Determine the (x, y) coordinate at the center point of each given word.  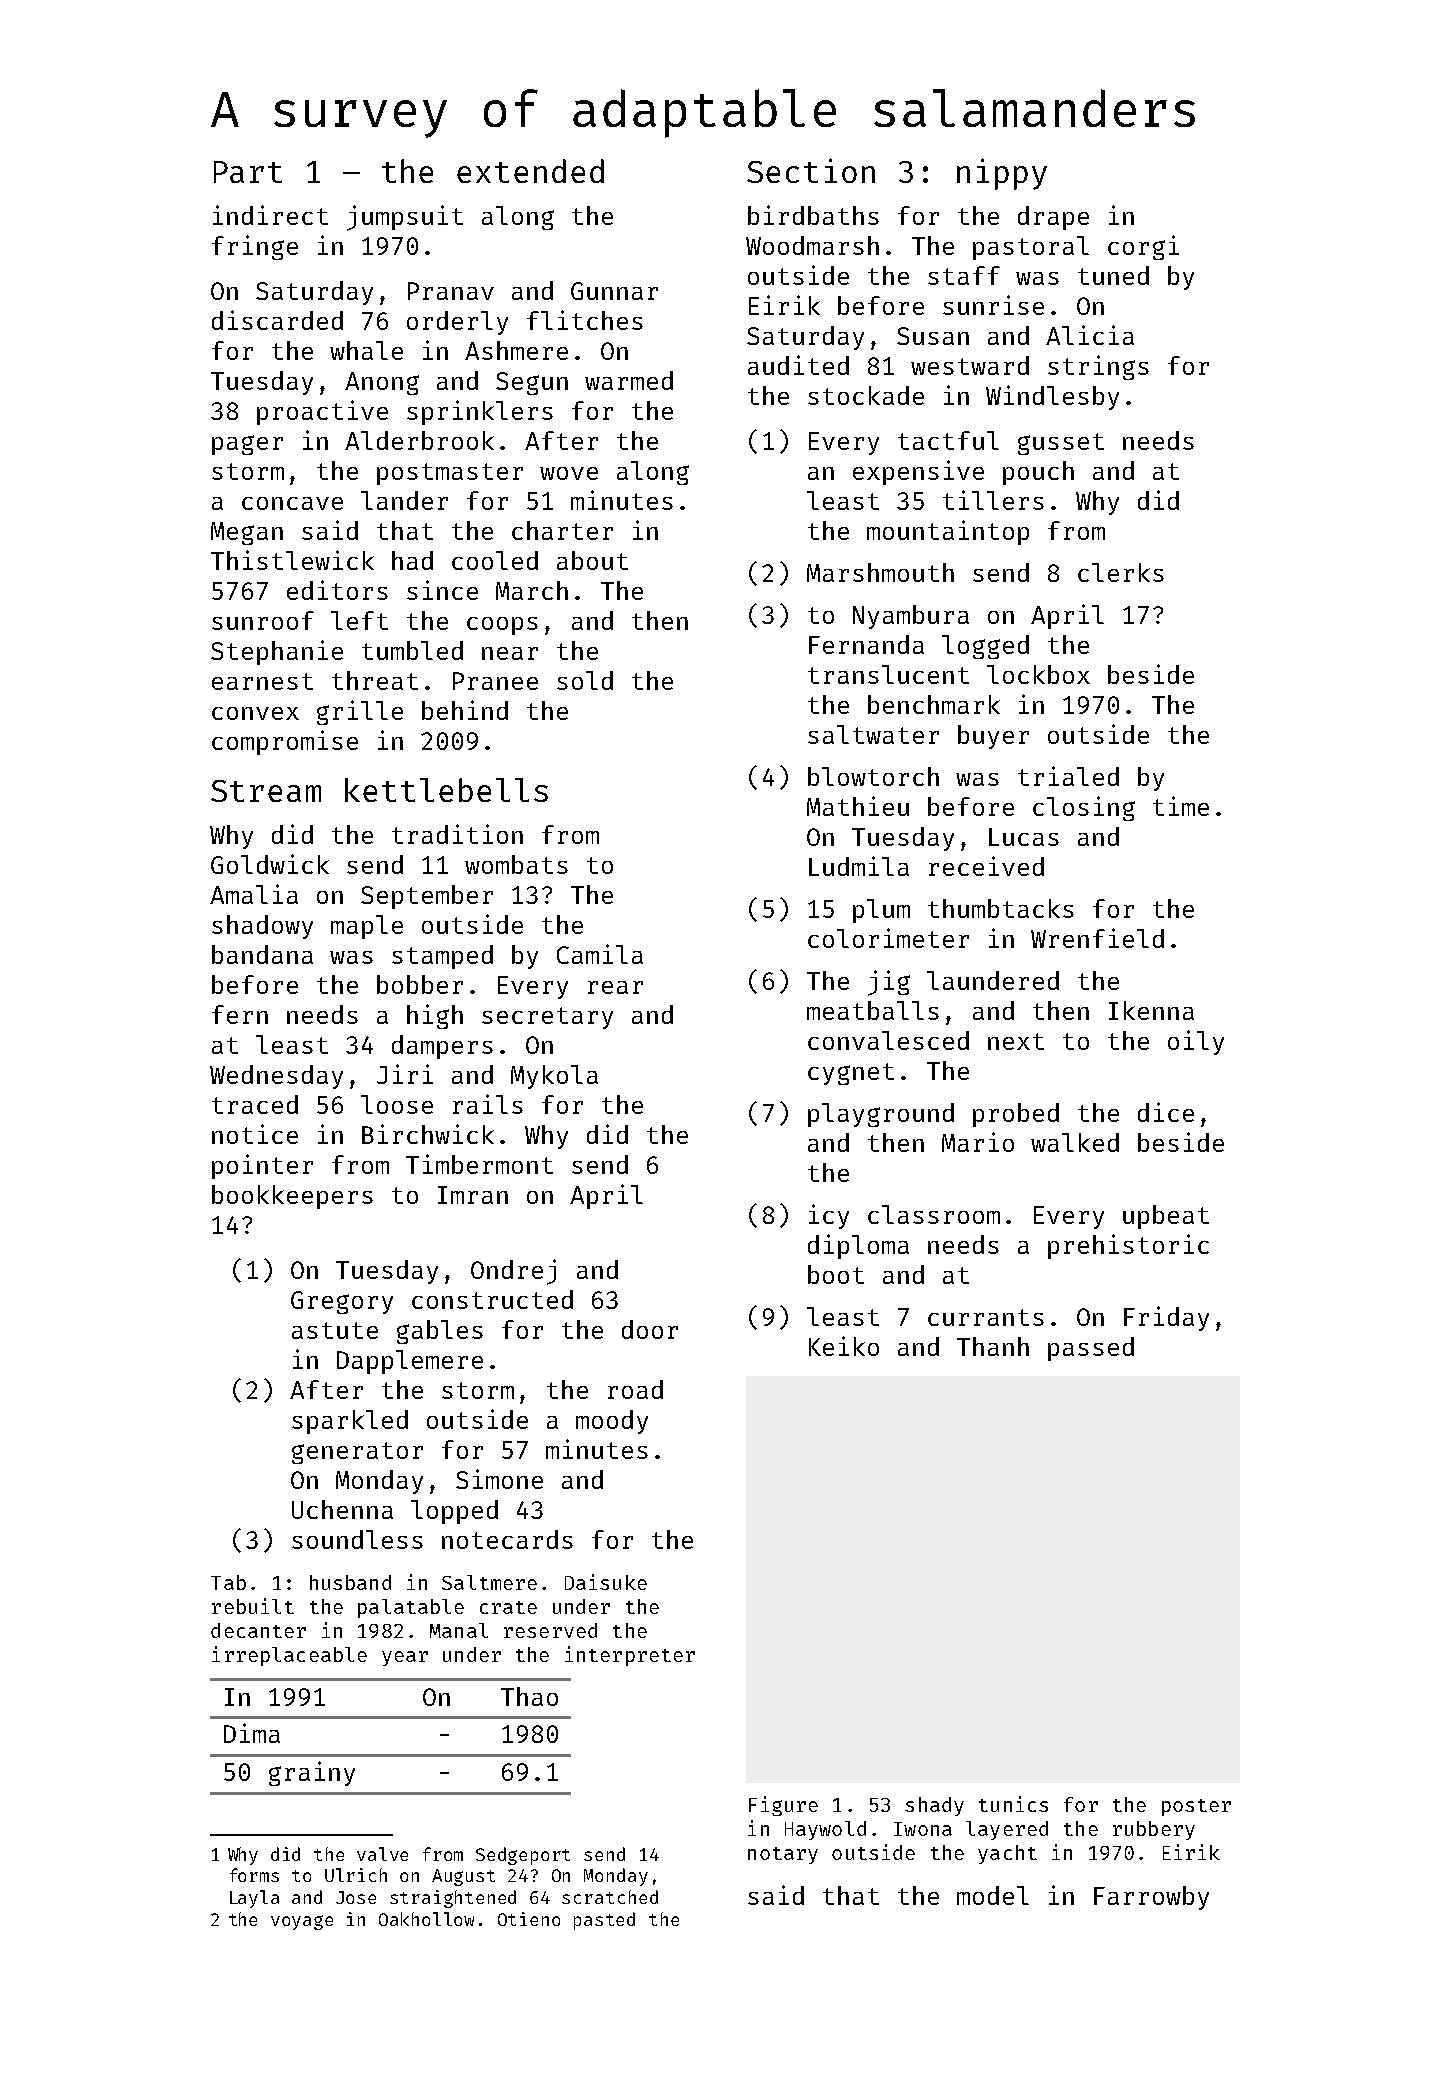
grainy (312, 1773)
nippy (1002, 174)
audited (798, 365)
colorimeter (888, 938)
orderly (457, 323)
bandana (262, 954)
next (1016, 1041)
